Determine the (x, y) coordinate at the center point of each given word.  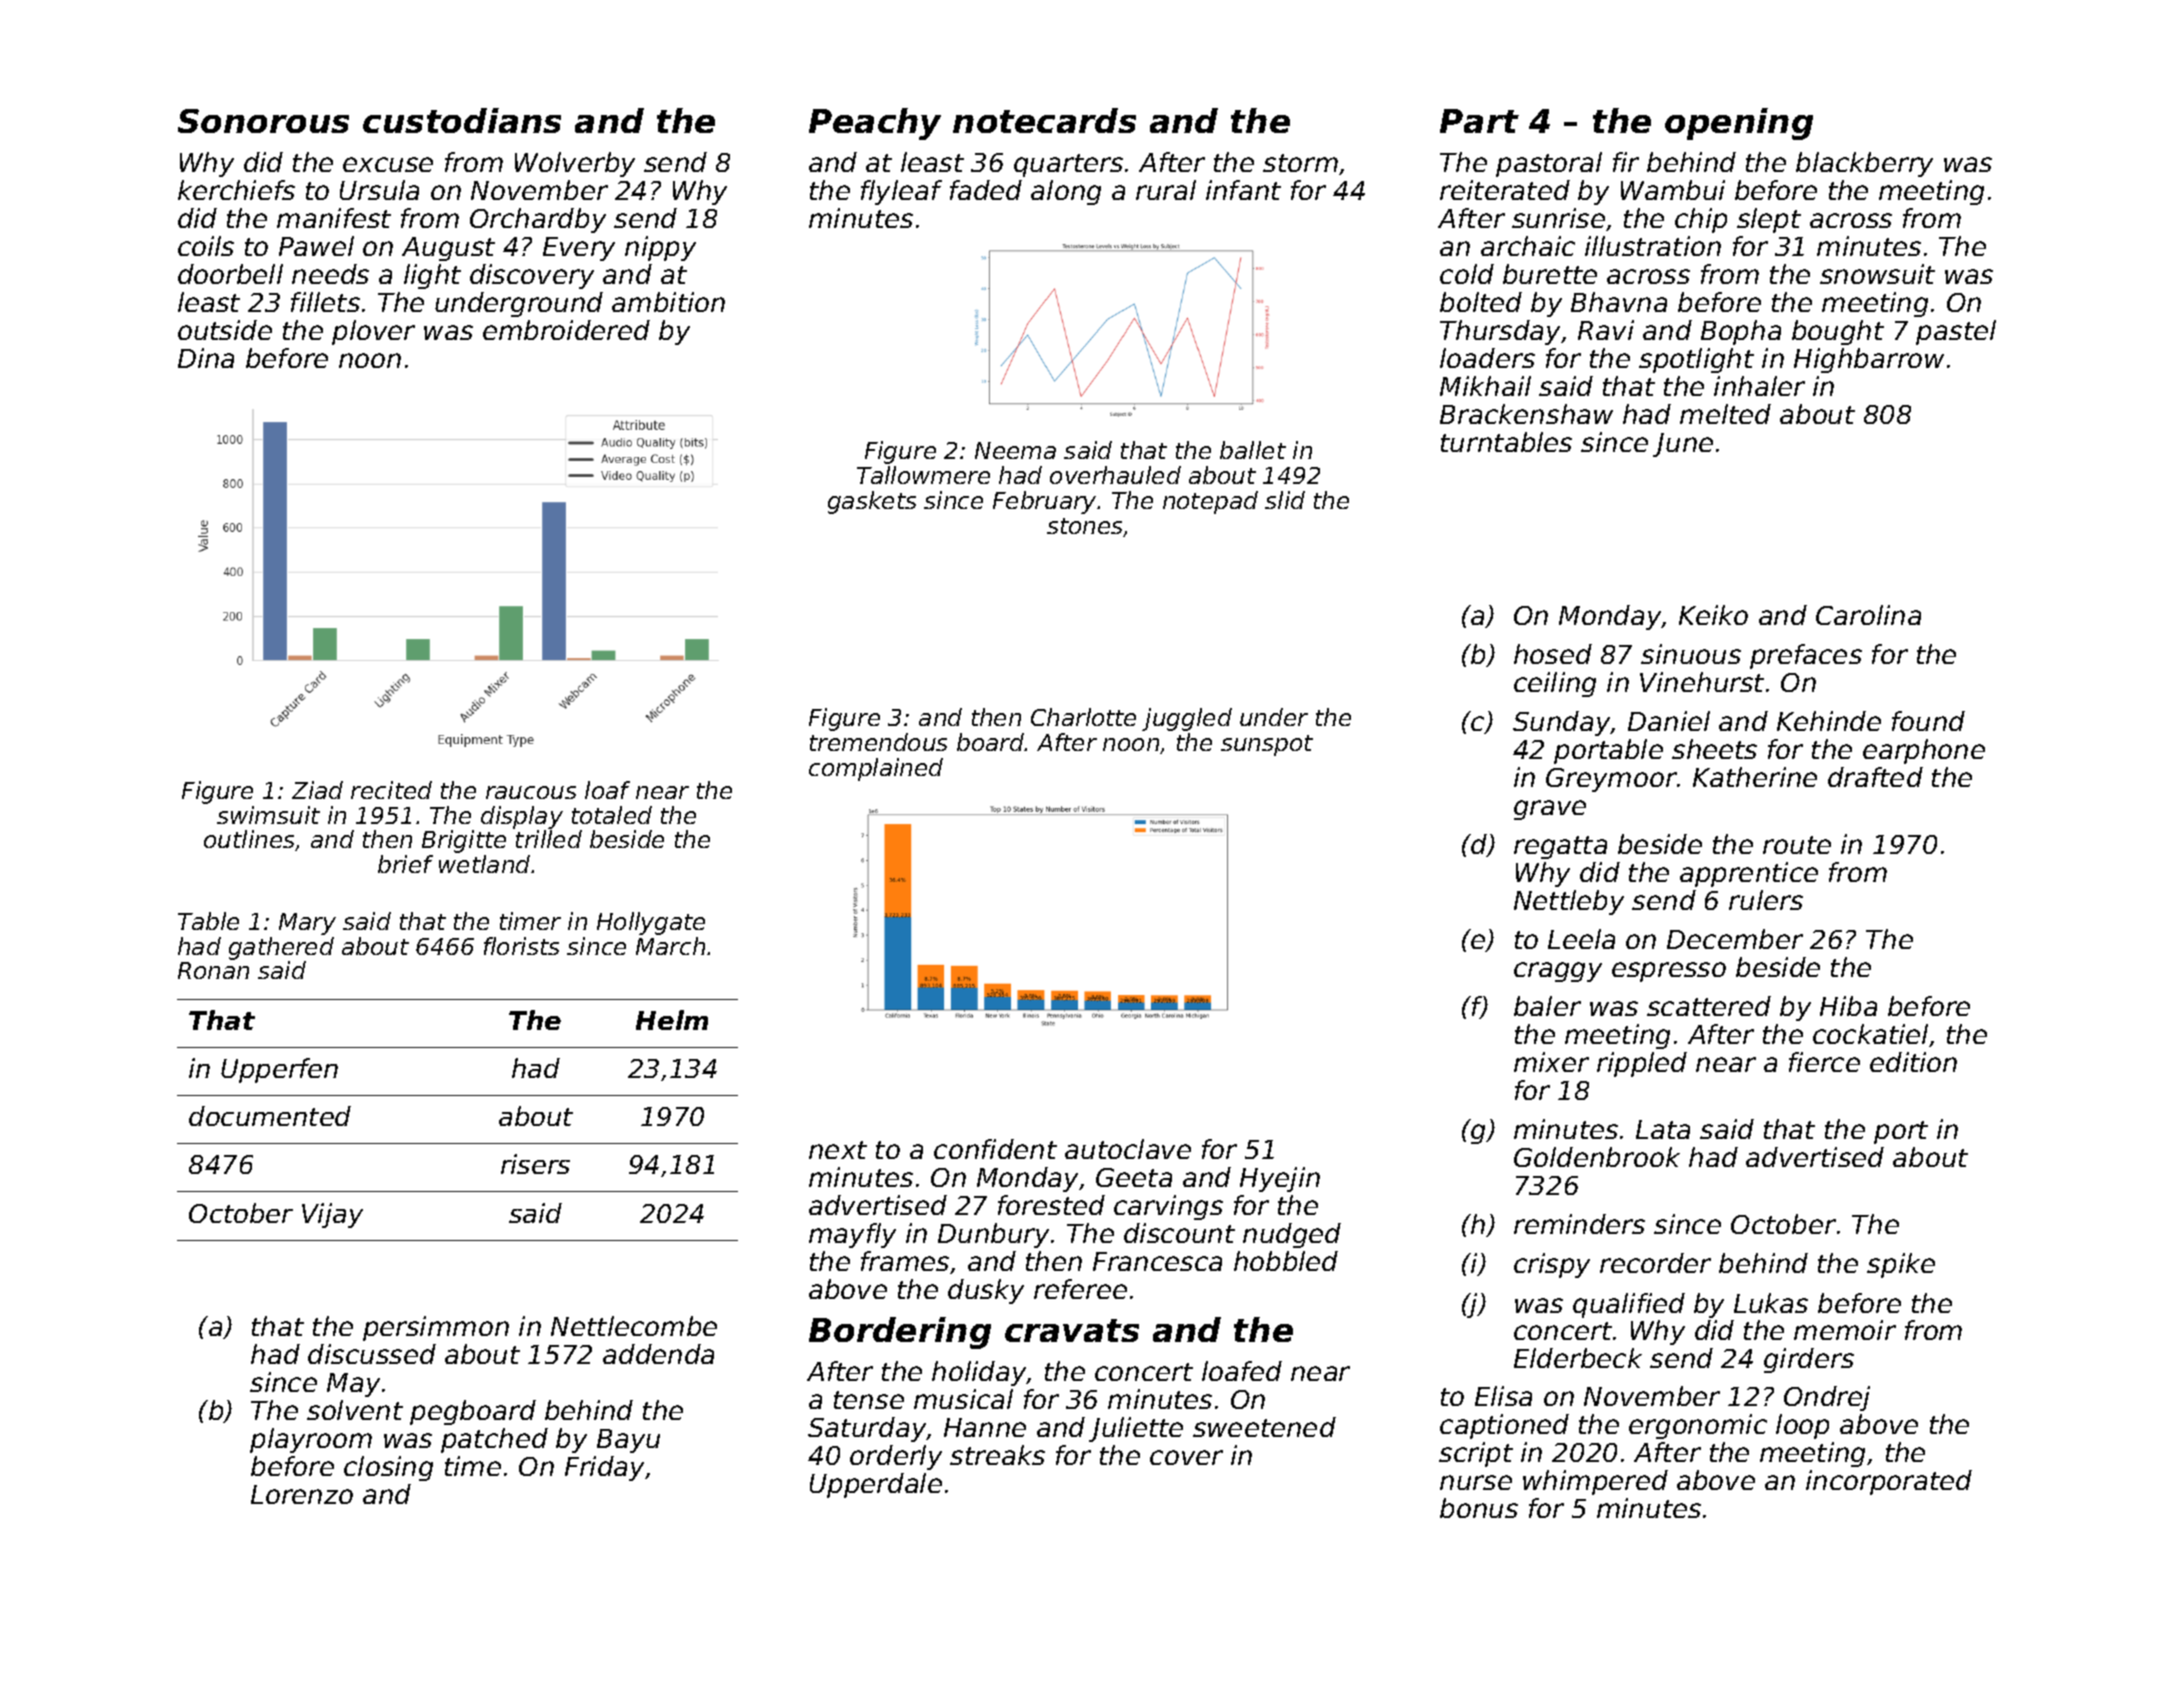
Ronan (213, 970)
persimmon (436, 1328)
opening (1739, 124)
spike (1901, 1265)
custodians (462, 120)
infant (1243, 190)
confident (995, 1149)
